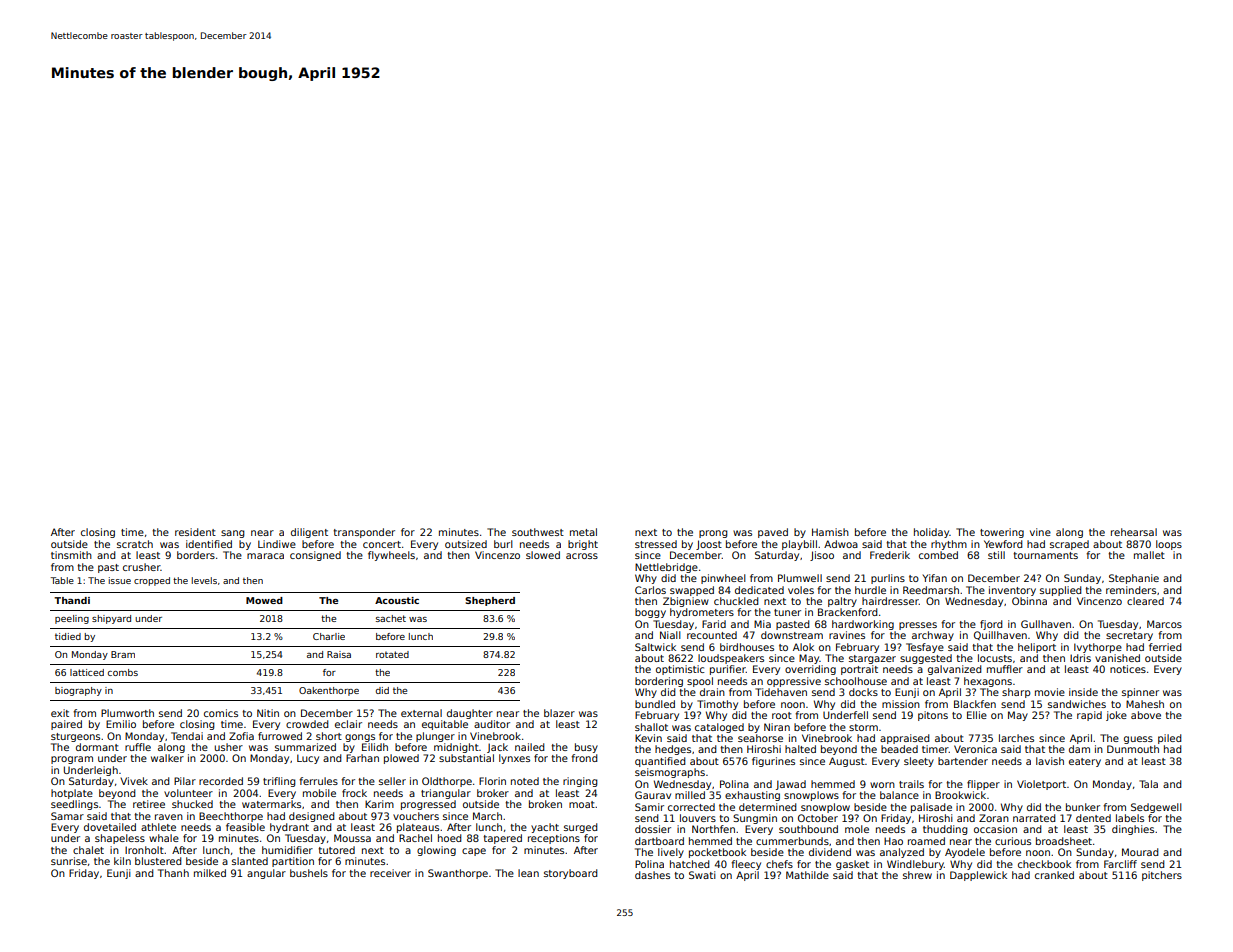 The image size is (1233, 952). What do you see at coordinates (474, 852) in the image?
I see `cape` at bounding box center [474, 852].
